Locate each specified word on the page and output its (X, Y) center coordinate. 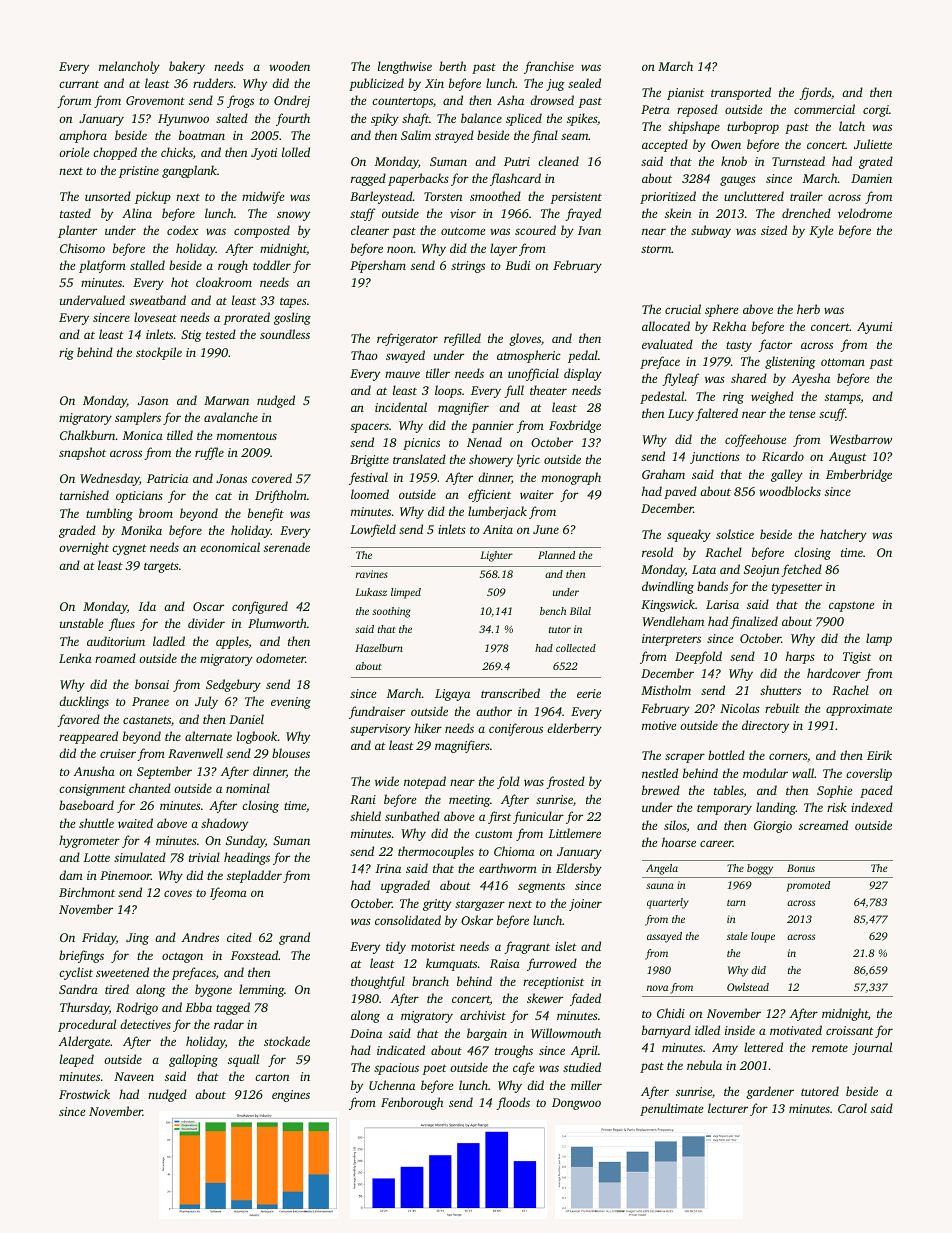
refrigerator (407, 339)
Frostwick (84, 1094)
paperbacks (418, 179)
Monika (141, 530)
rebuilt (782, 708)
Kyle (821, 231)
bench (553, 611)
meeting (469, 801)
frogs (240, 101)
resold (657, 552)
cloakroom (224, 282)
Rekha (729, 326)
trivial (204, 857)
